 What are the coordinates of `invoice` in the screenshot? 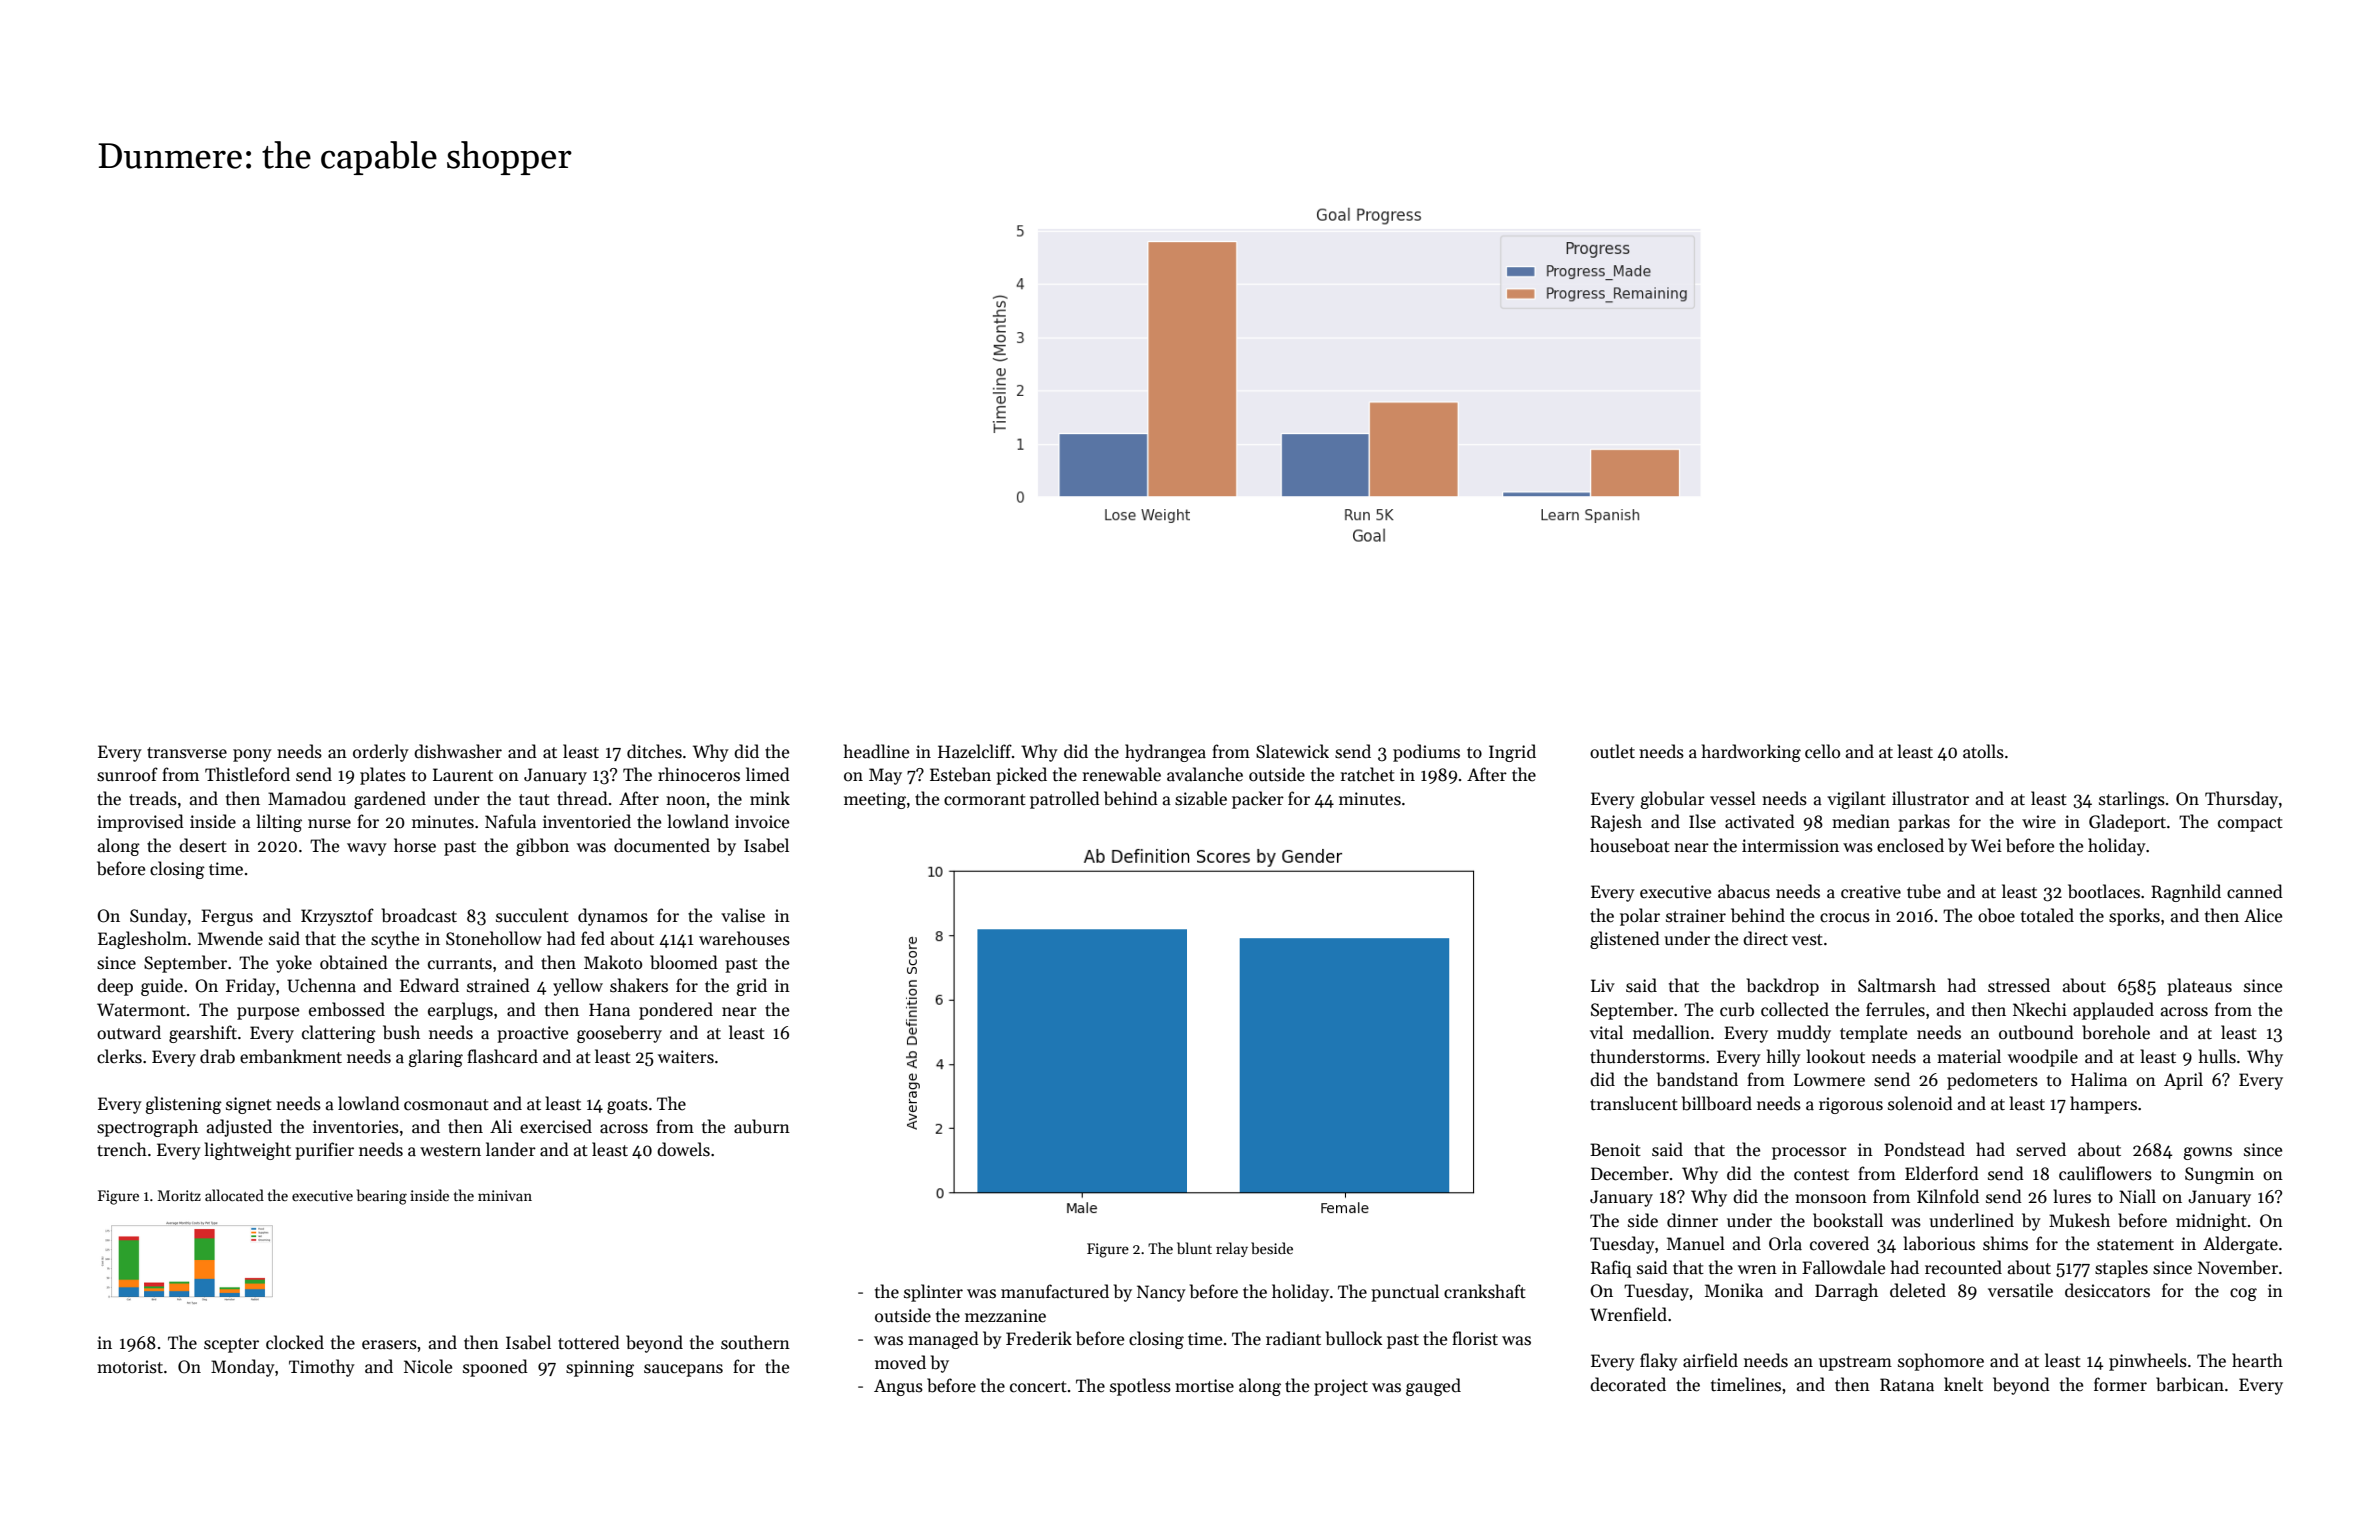 It's located at (762, 822).
